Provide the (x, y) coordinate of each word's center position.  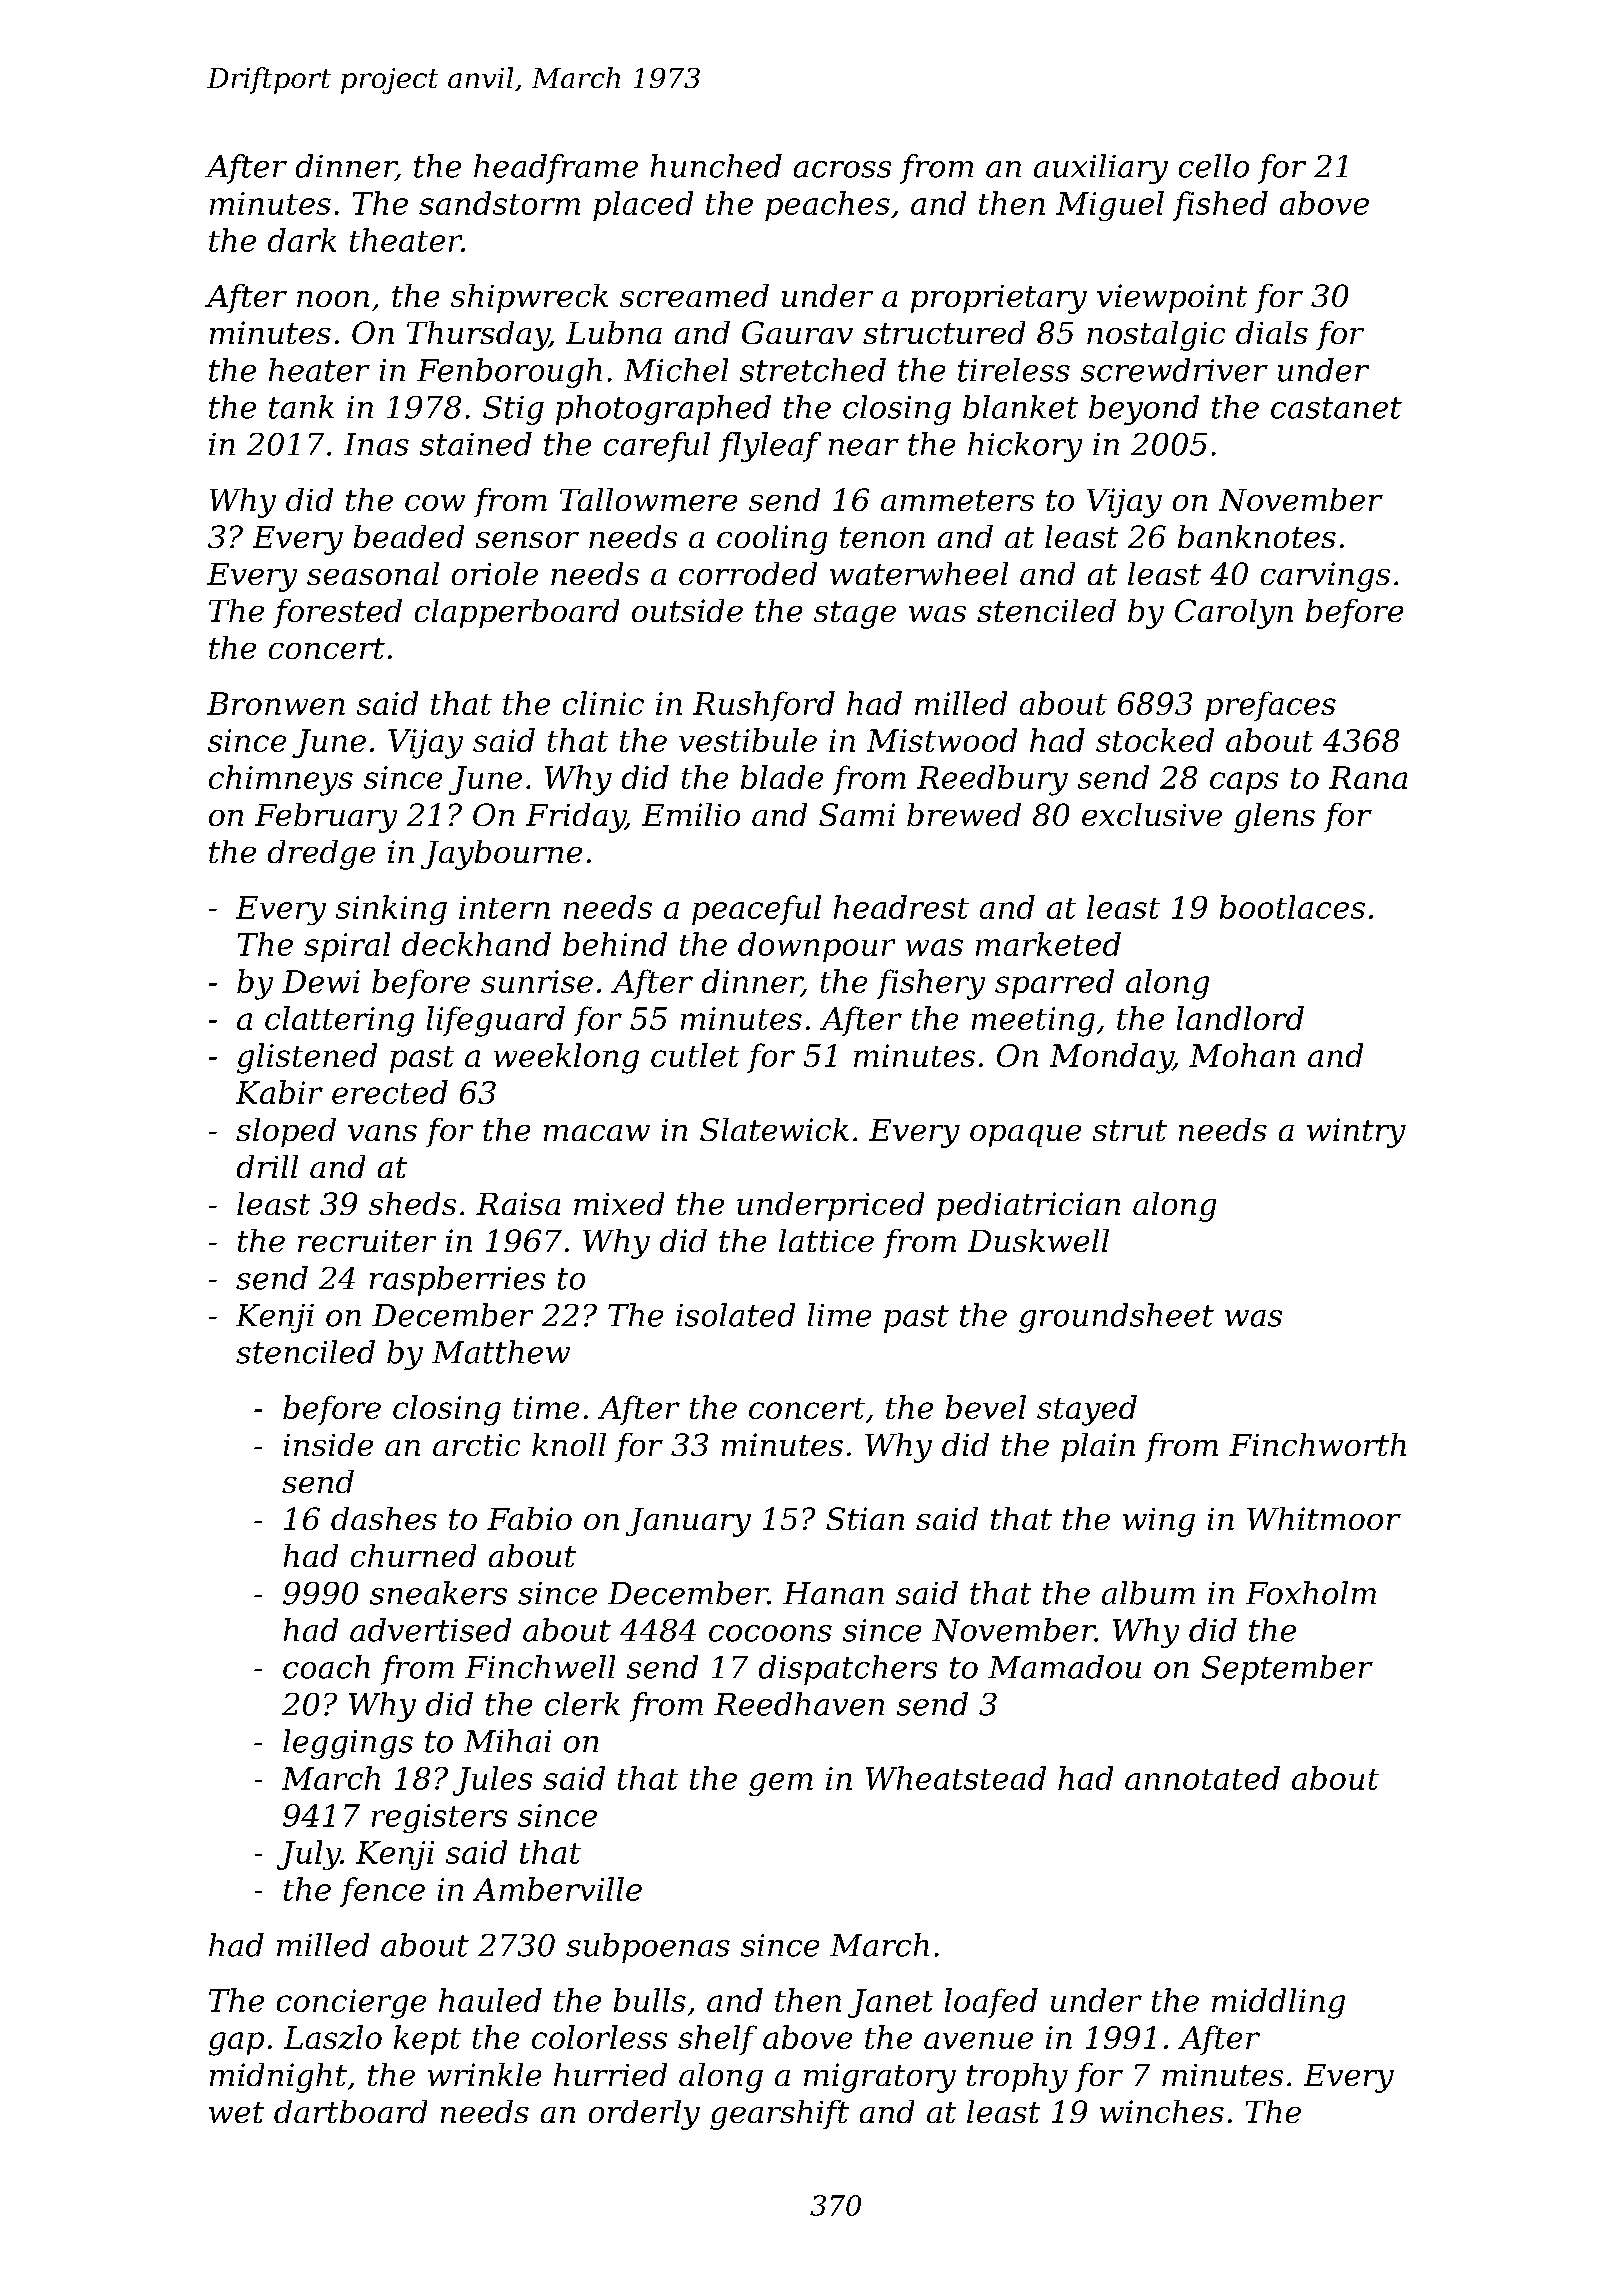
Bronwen (276, 703)
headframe (556, 169)
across (842, 169)
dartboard (350, 2111)
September (1287, 1670)
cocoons (770, 1633)
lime (839, 1315)
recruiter (367, 1241)
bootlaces (1292, 907)
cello (1214, 166)
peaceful (756, 910)
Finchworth (1317, 1444)
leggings (348, 1744)
